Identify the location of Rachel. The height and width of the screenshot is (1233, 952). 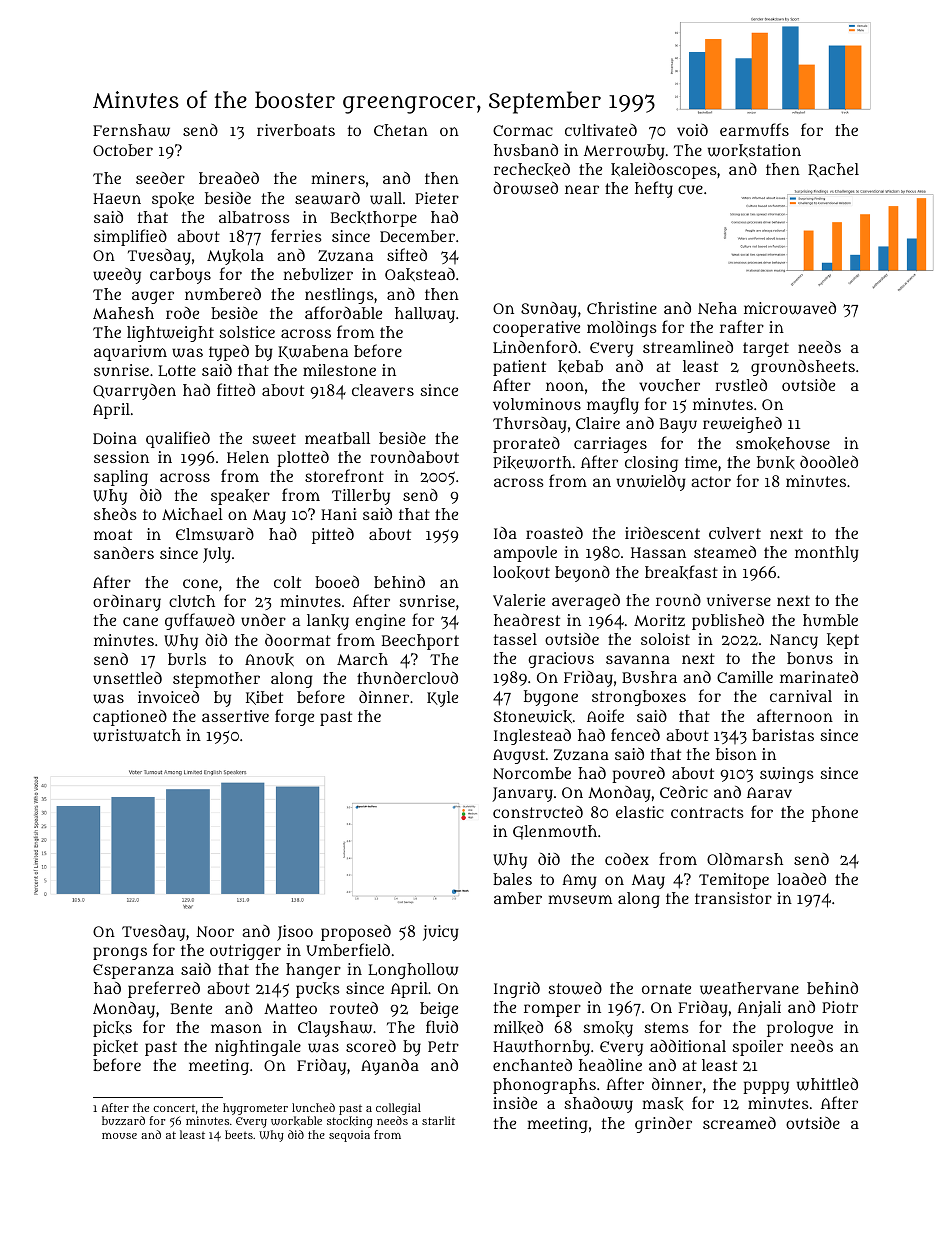
(833, 170).
